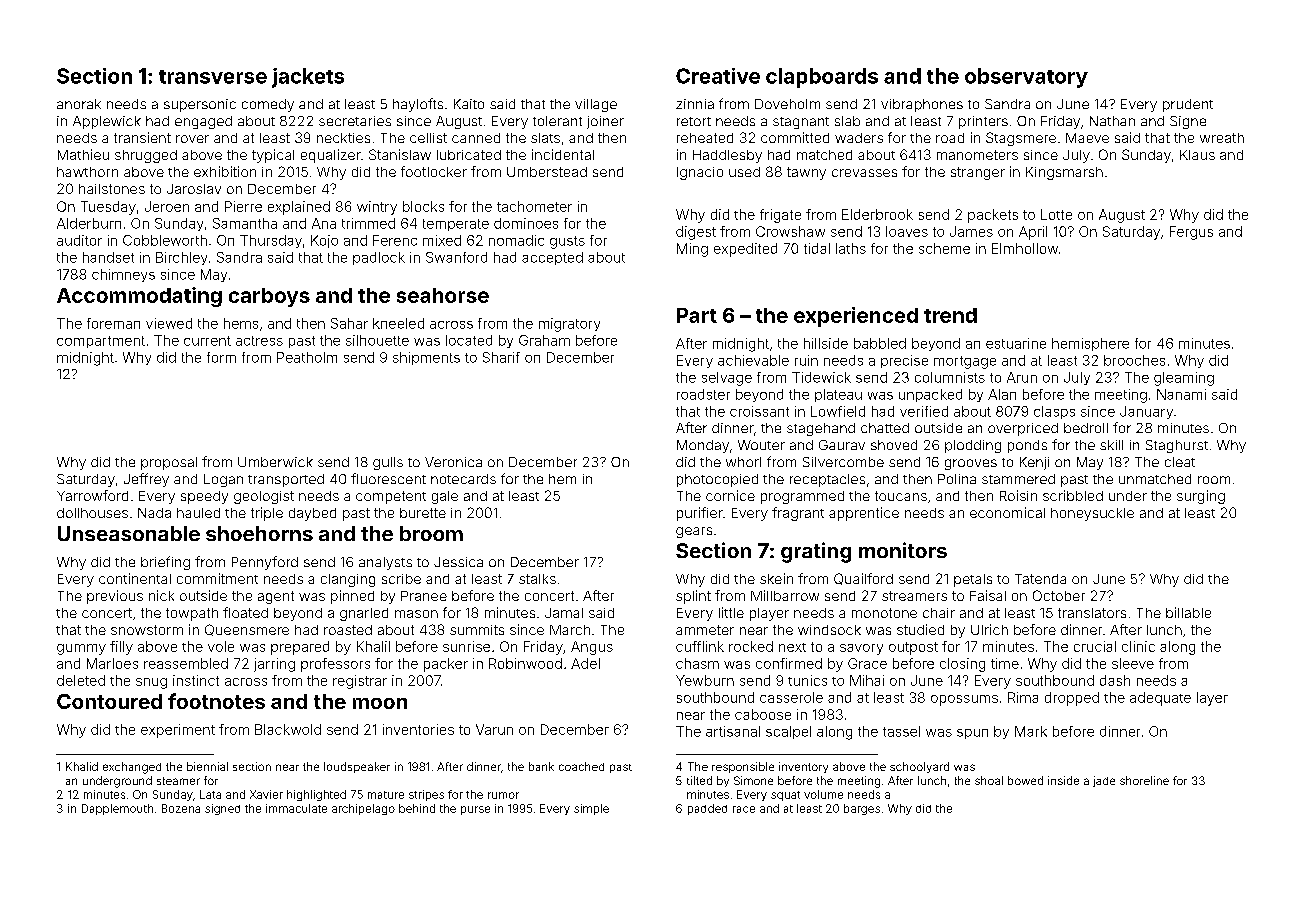 This screenshot has width=1308, height=924. I want to click on observatory, so click(1026, 78).
